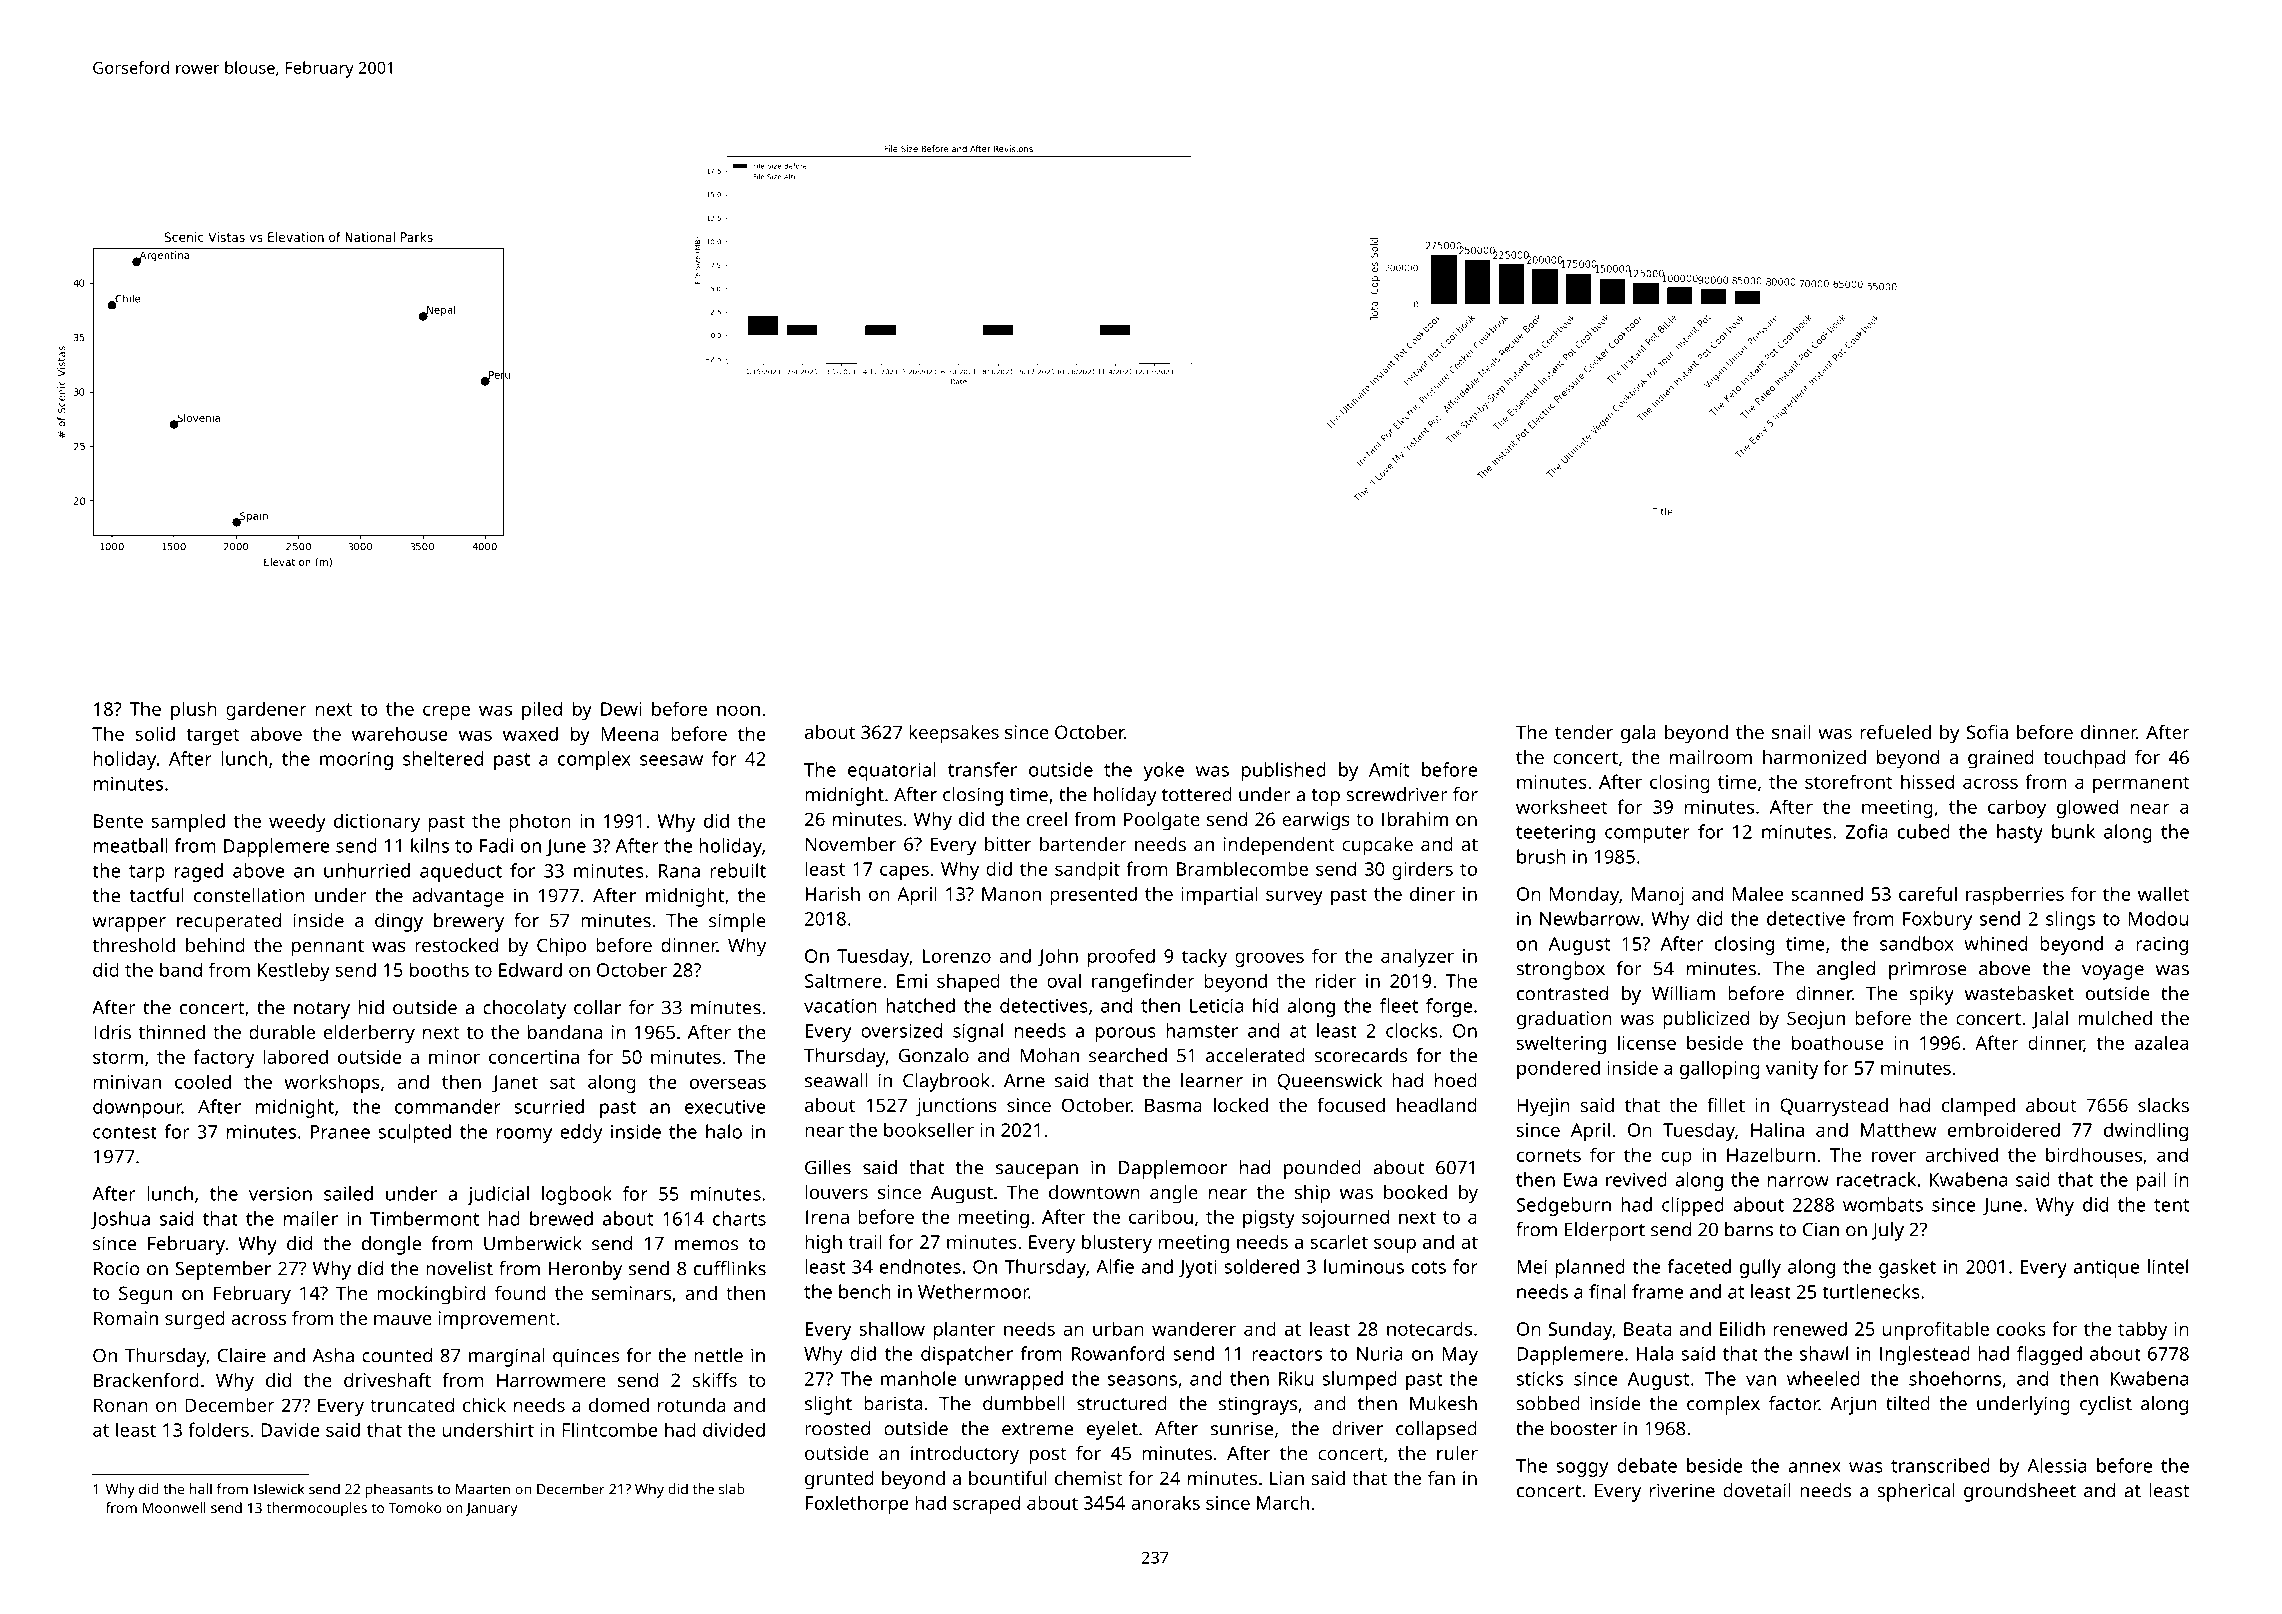 Image resolution: width=2282 pixels, height=1614 pixels. What do you see at coordinates (919, 1378) in the page?
I see `manhole` at bounding box center [919, 1378].
